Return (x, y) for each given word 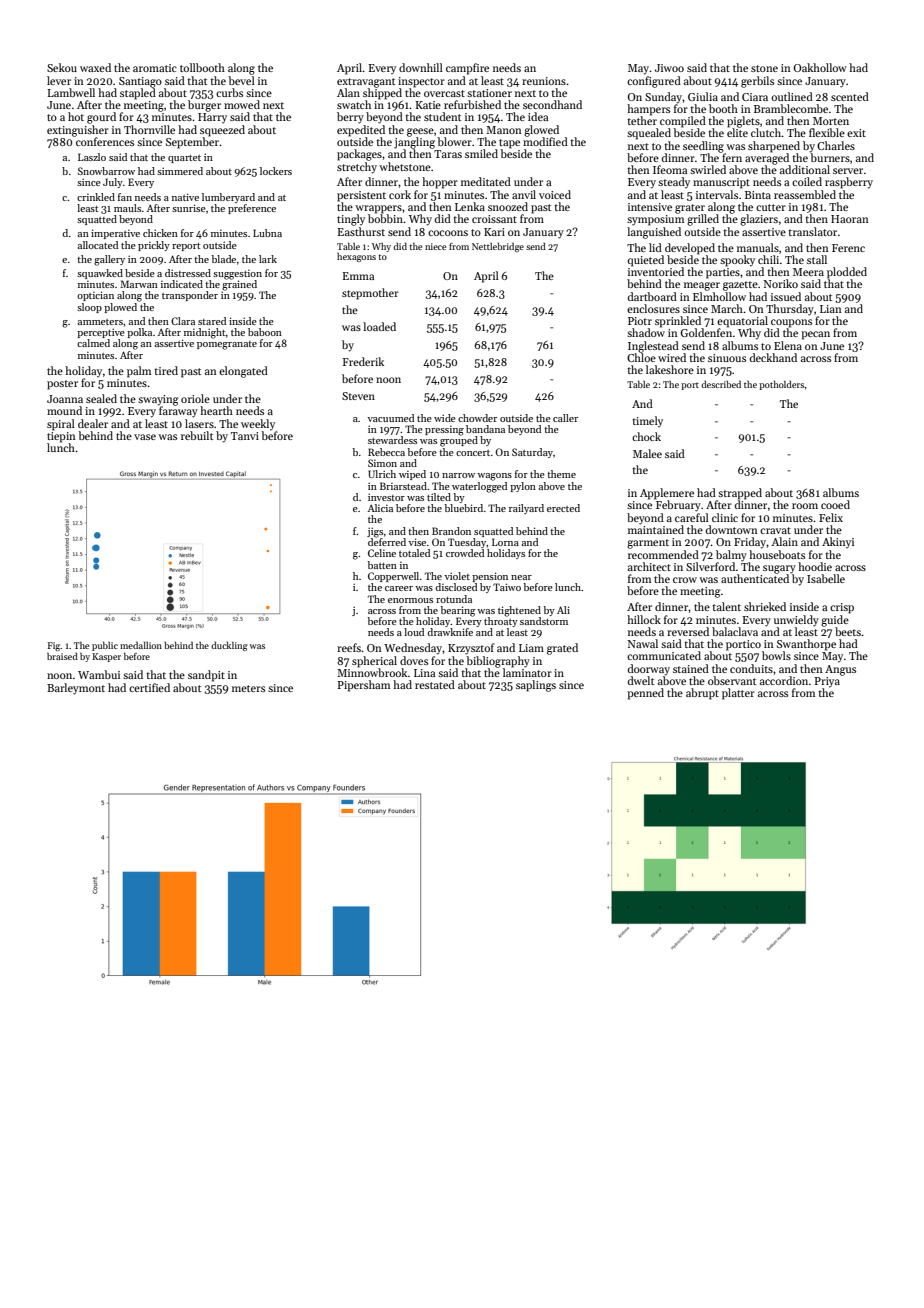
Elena (788, 345)
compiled (683, 122)
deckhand (773, 357)
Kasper (106, 657)
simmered (180, 171)
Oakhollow (820, 67)
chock (646, 436)
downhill (421, 67)
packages (359, 155)
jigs (375, 532)
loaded (379, 326)
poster (62, 385)
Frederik (363, 361)
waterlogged (479, 487)
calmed (93, 343)
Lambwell (71, 92)
